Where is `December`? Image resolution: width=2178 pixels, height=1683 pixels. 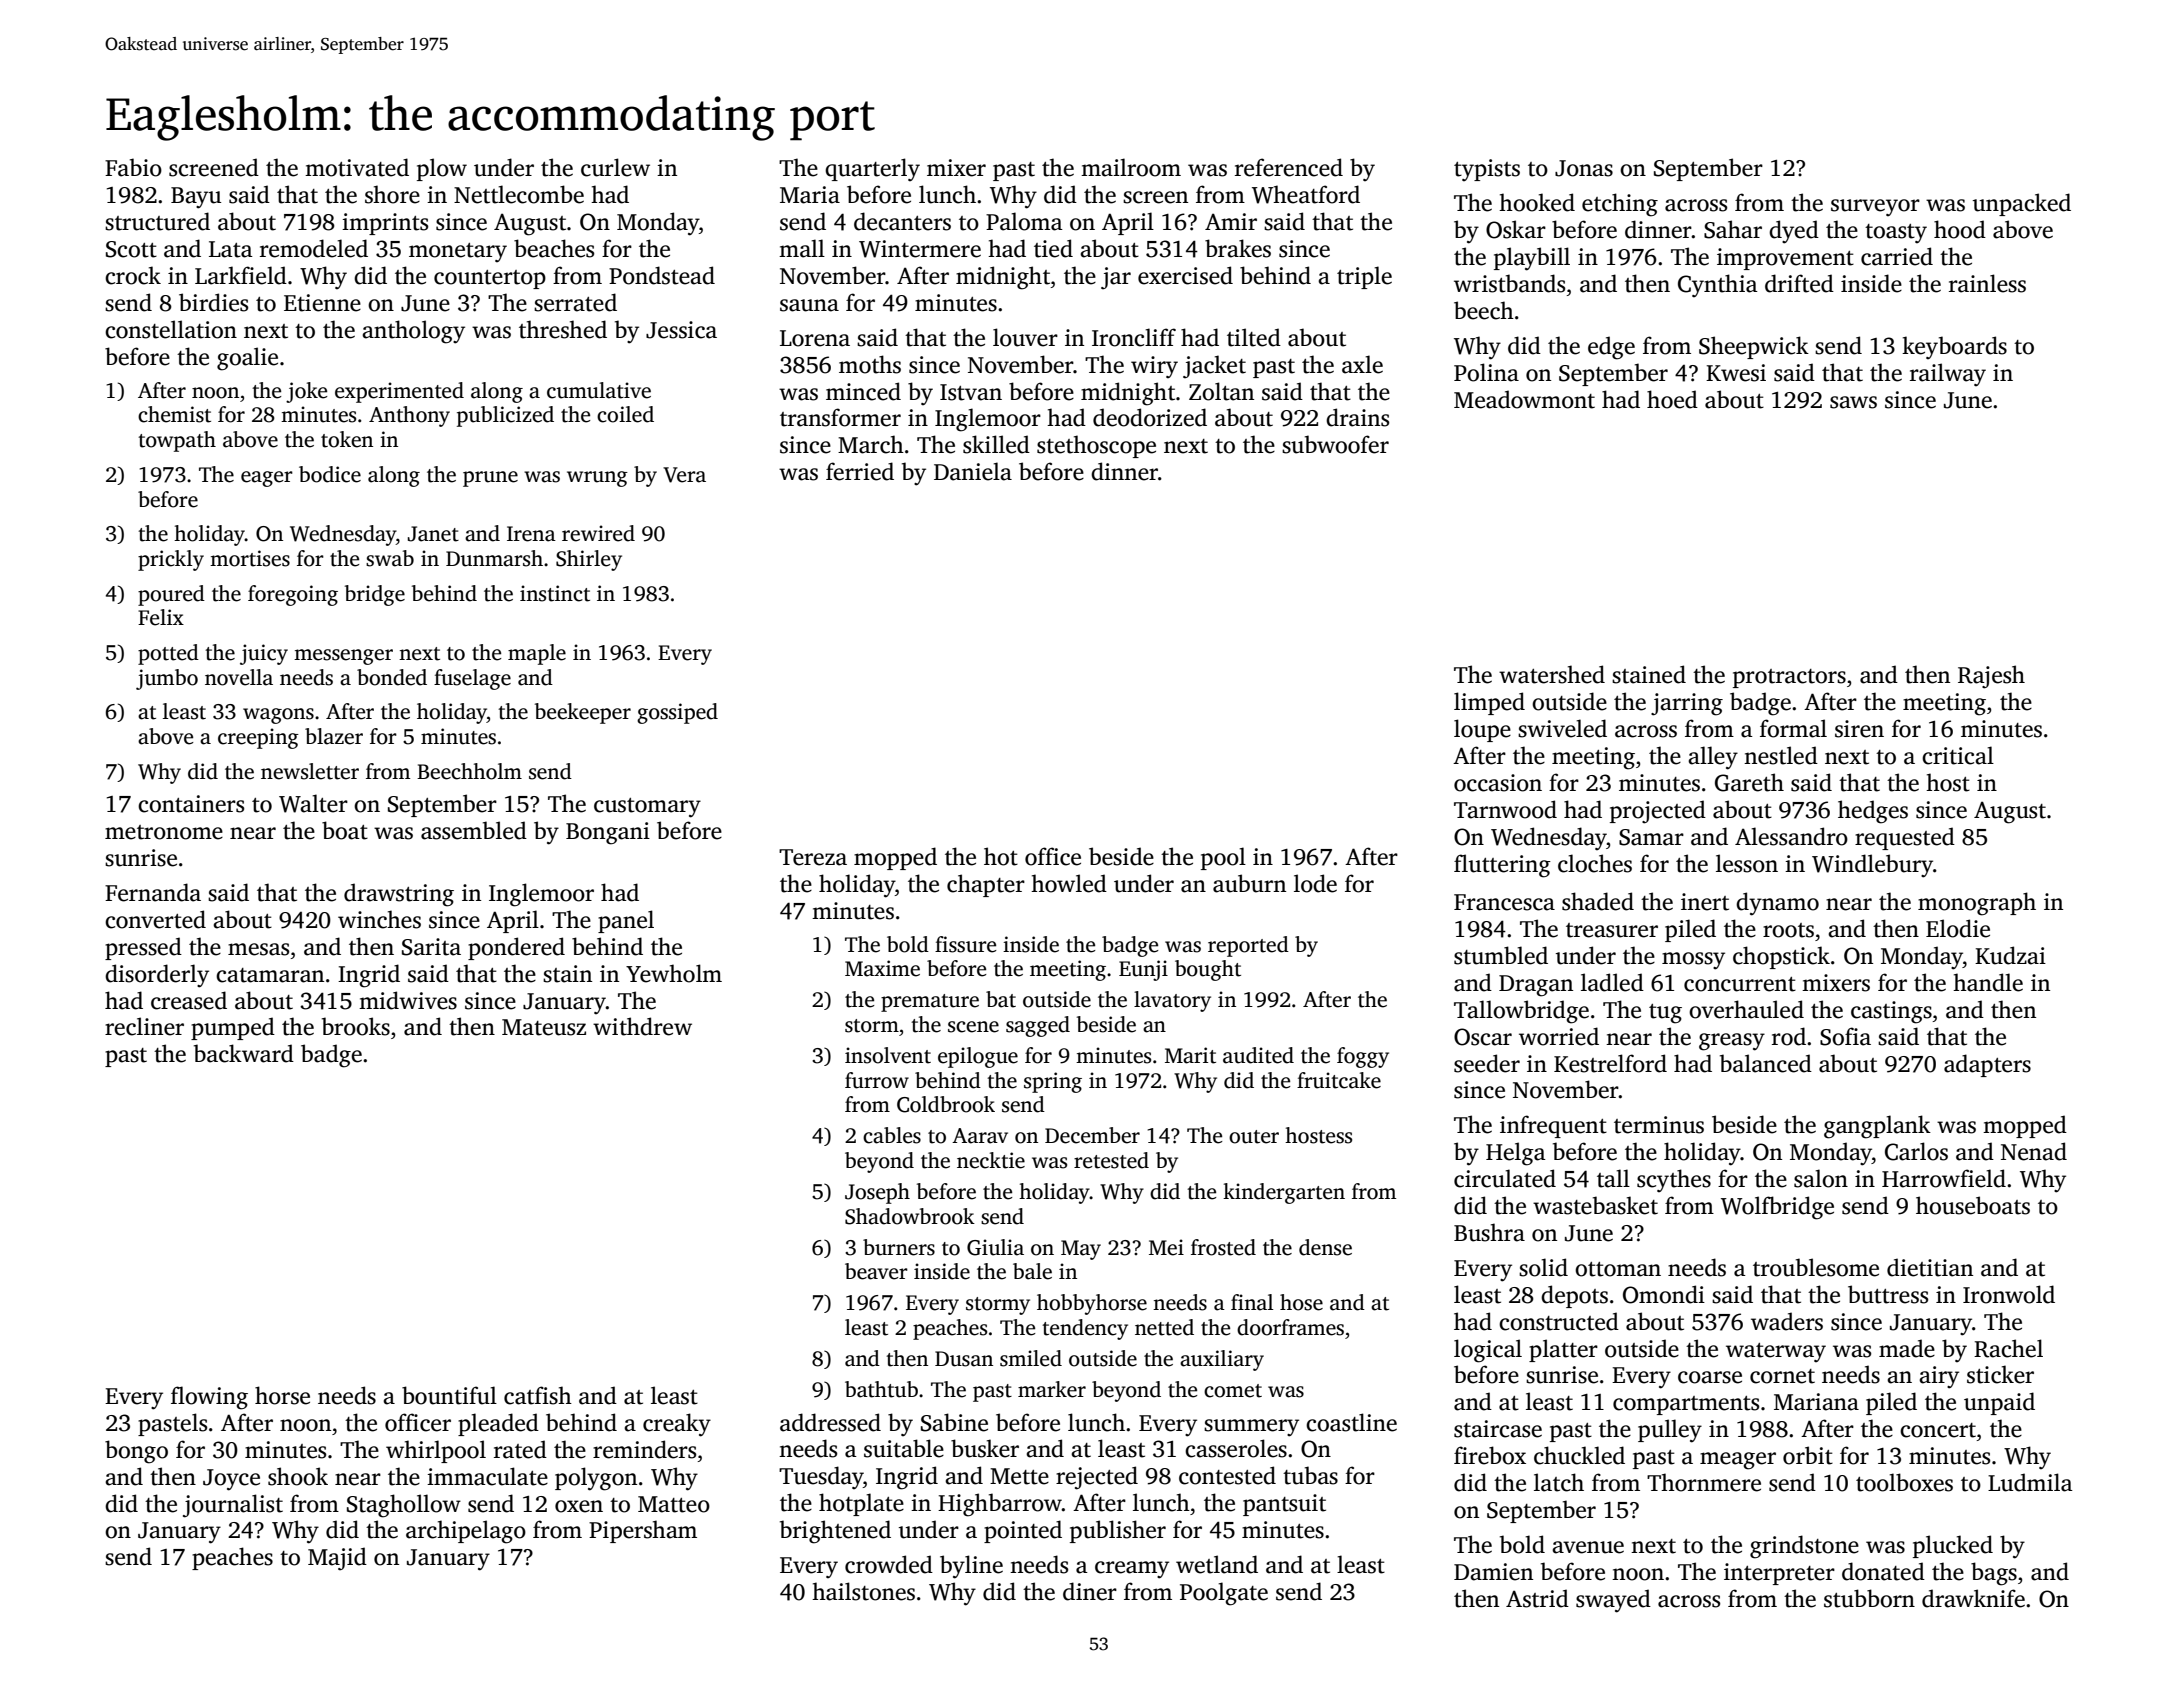
December is located at coordinates (1092, 1135).
